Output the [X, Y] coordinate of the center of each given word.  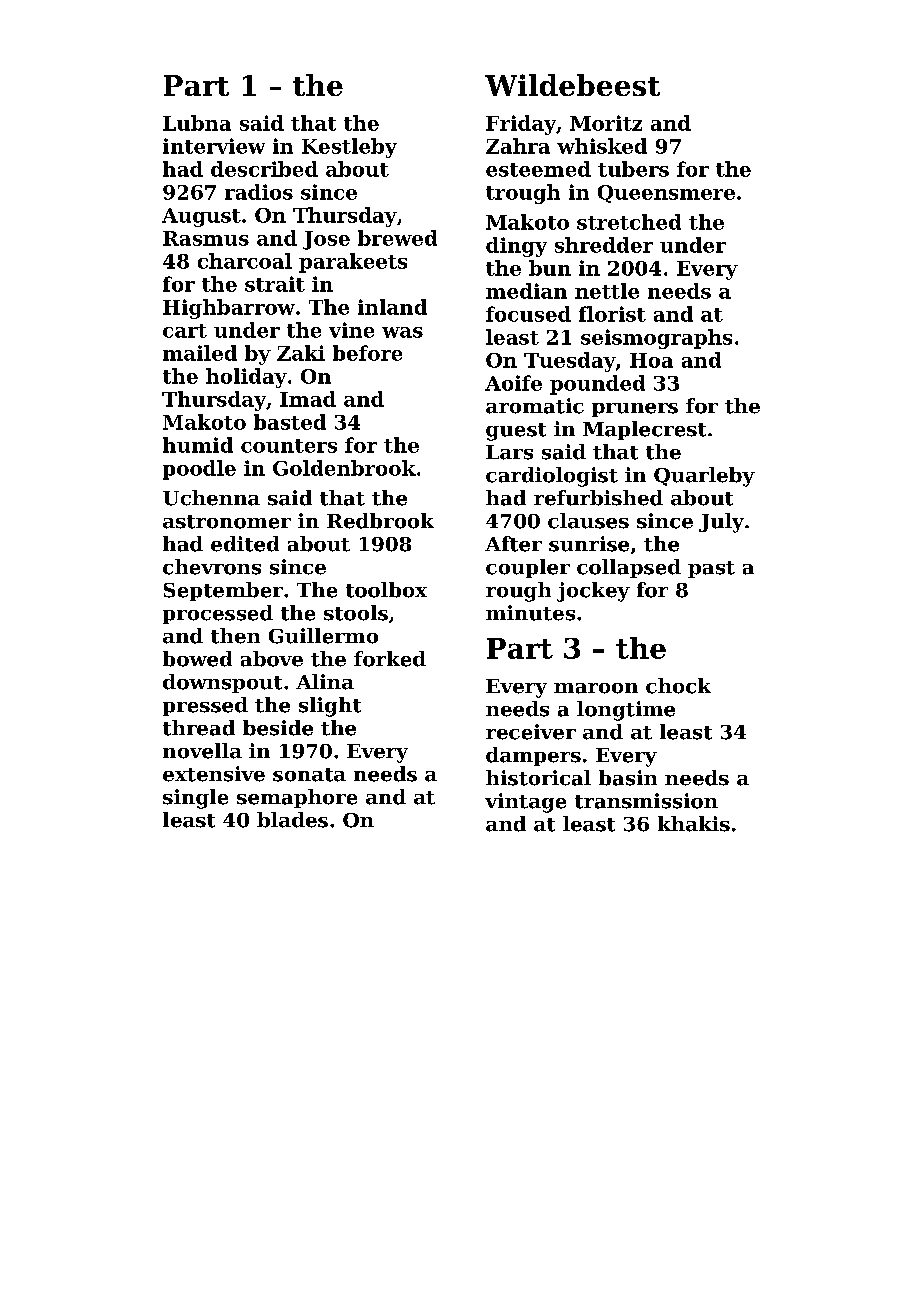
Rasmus [206, 238]
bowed [197, 659]
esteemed [538, 169]
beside [278, 728]
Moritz [606, 123]
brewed [397, 238]
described [264, 169]
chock [678, 686]
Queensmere [666, 194]
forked [390, 659]
